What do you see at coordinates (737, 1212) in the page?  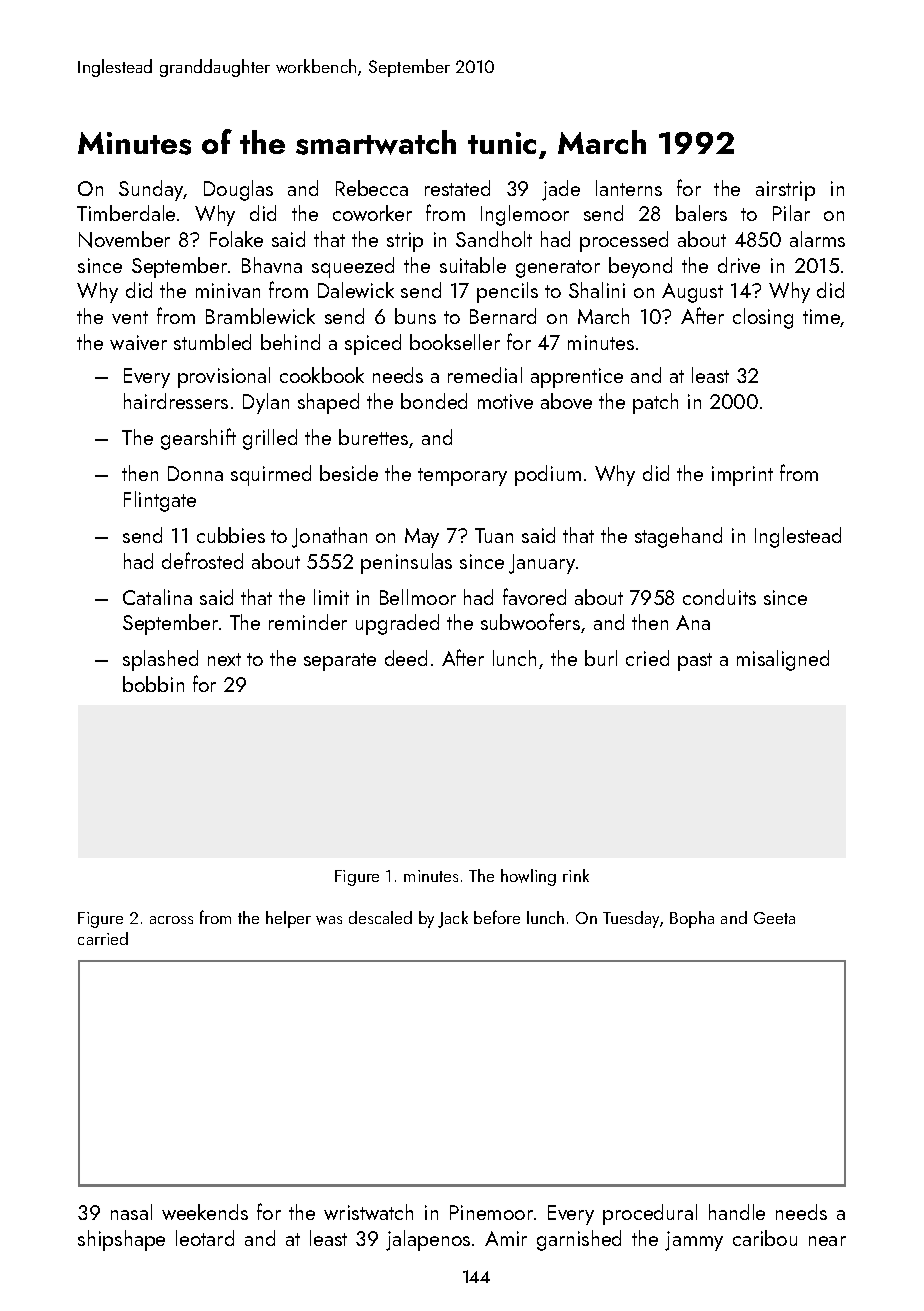 I see `handle` at bounding box center [737, 1212].
